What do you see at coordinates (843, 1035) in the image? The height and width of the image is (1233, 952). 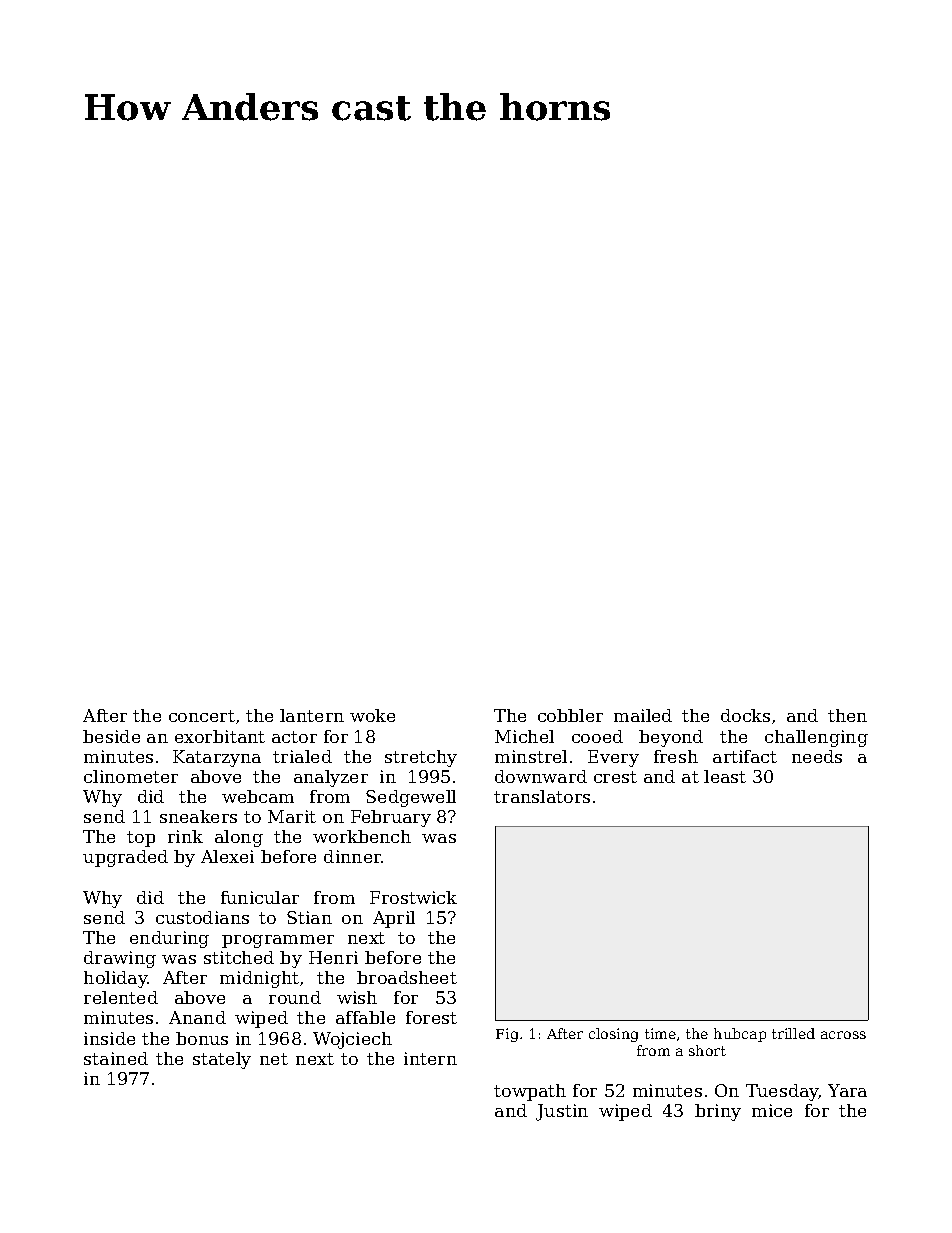 I see `across` at bounding box center [843, 1035].
